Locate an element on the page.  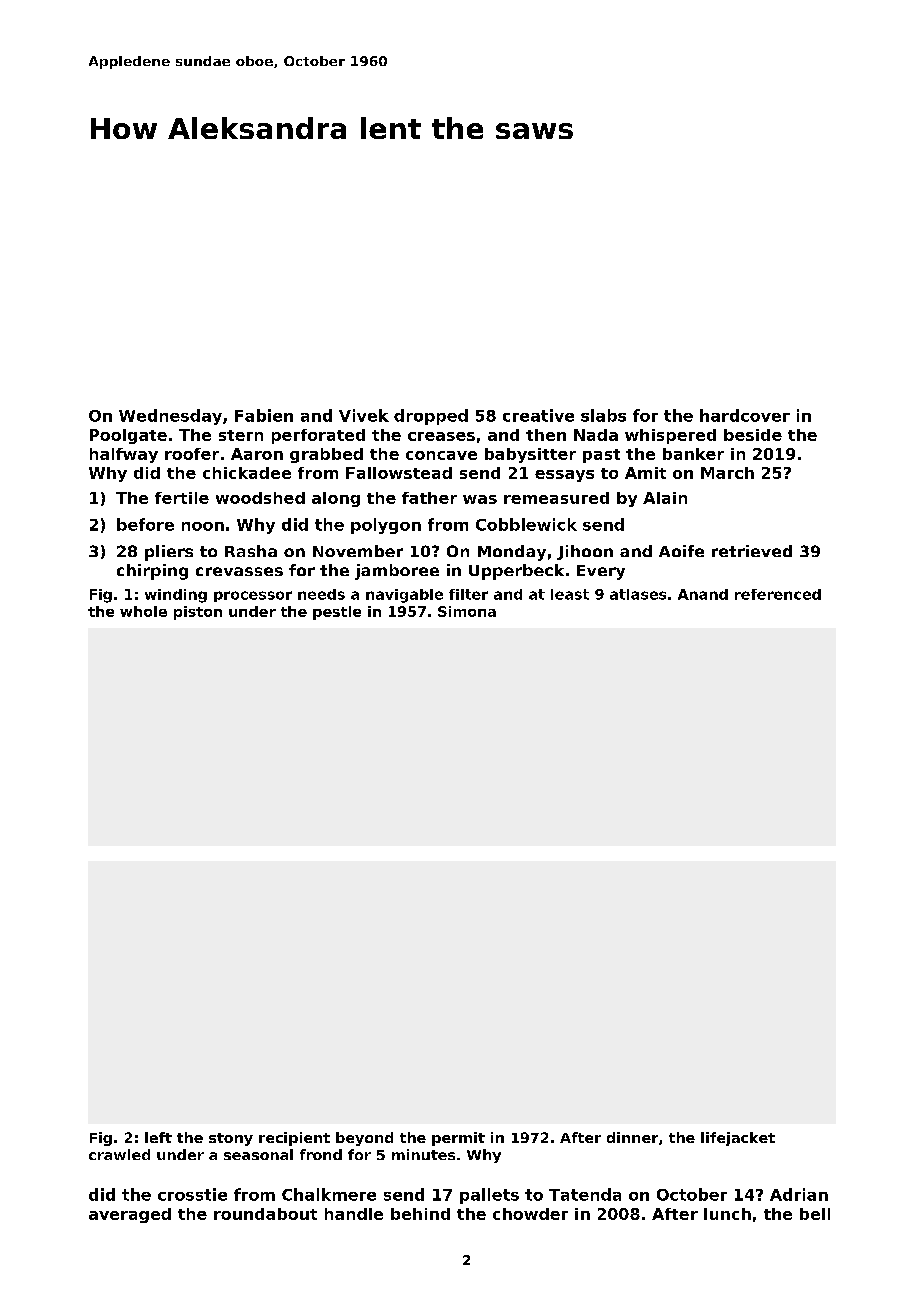
Simona is located at coordinates (467, 611).
